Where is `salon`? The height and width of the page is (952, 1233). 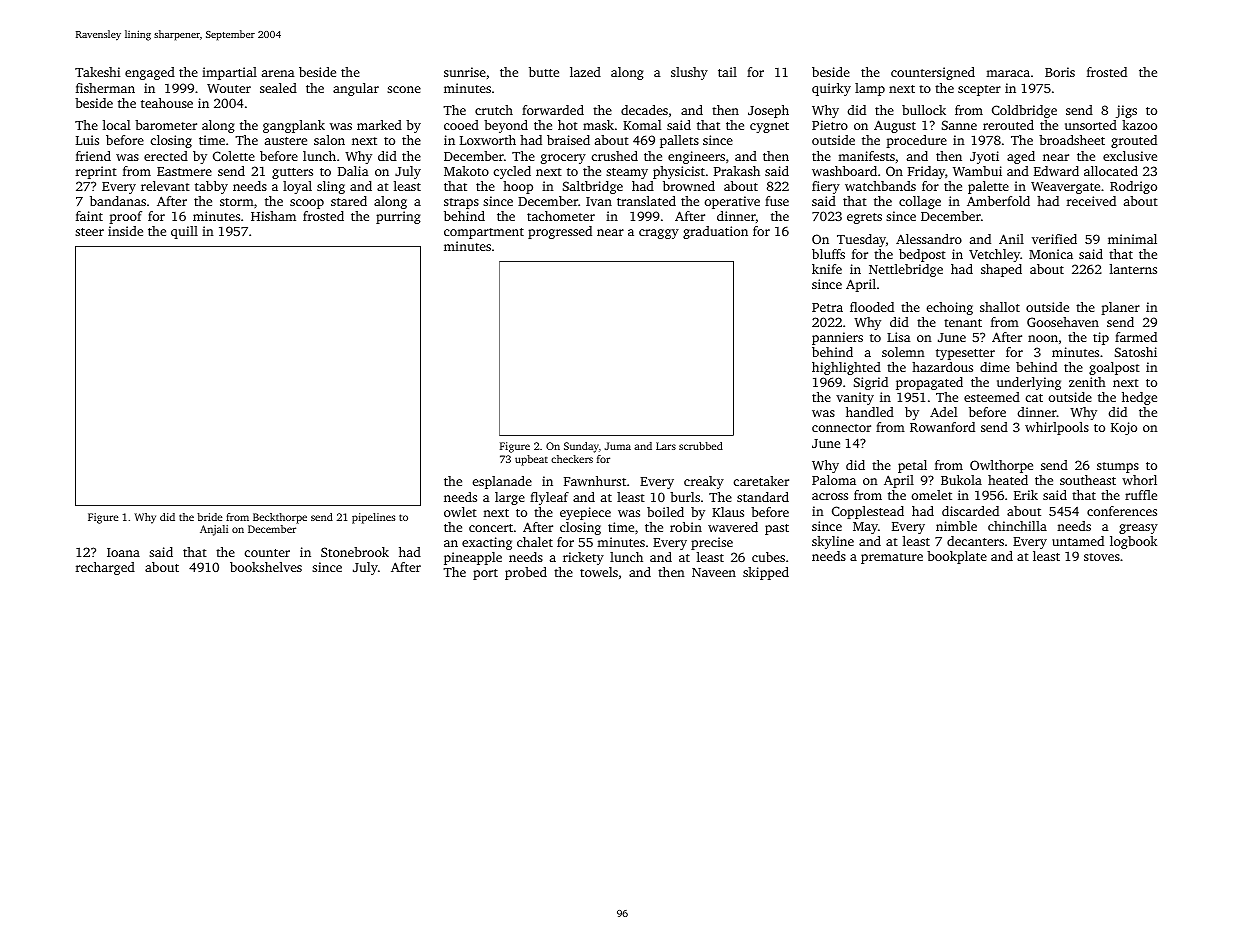 salon is located at coordinates (329, 140).
